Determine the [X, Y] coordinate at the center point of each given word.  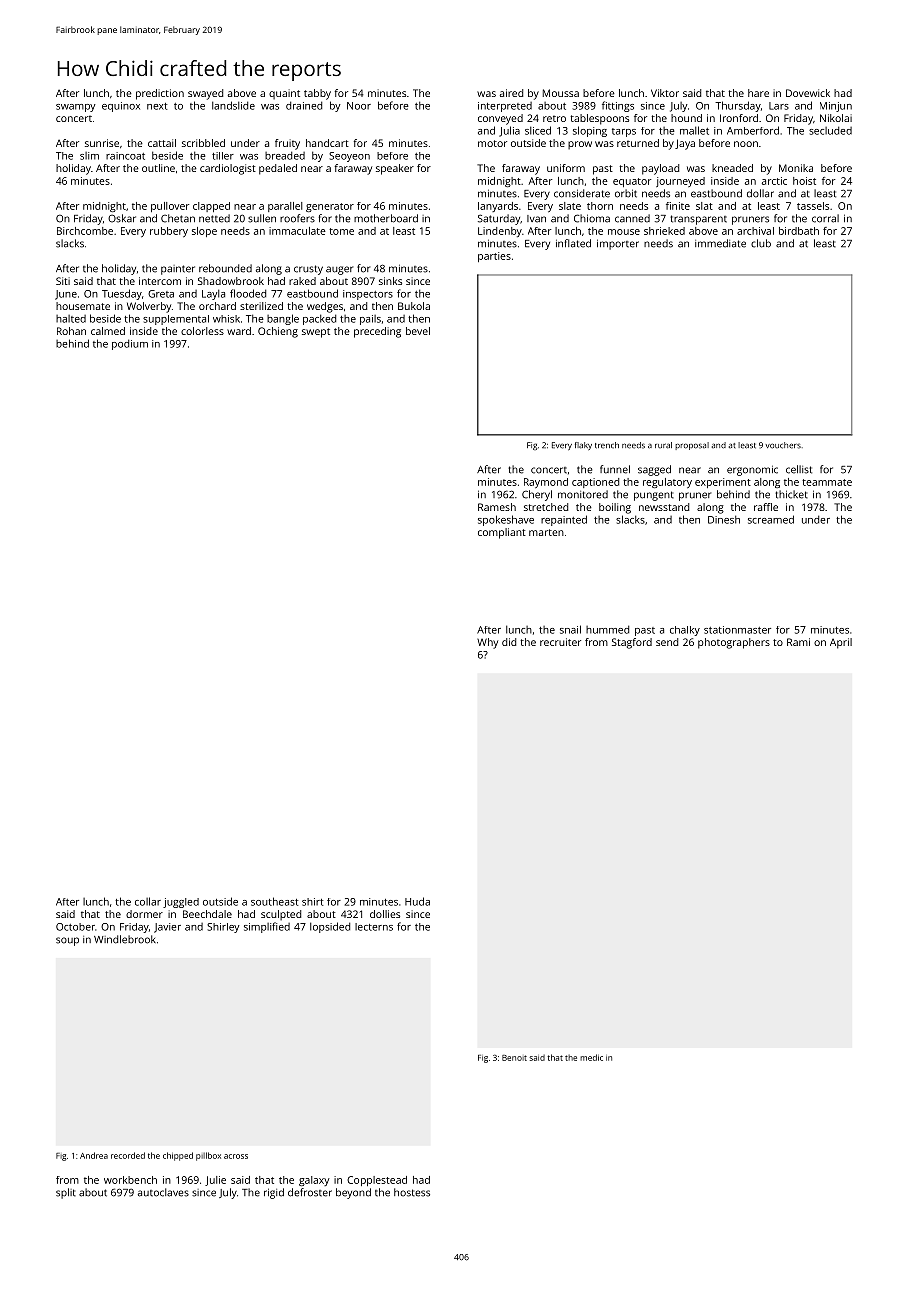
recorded [128, 1155]
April [841, 643]
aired [511, 93]
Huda [417, 901]
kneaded [732, 168]
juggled [181, 903]
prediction [160, 94]
